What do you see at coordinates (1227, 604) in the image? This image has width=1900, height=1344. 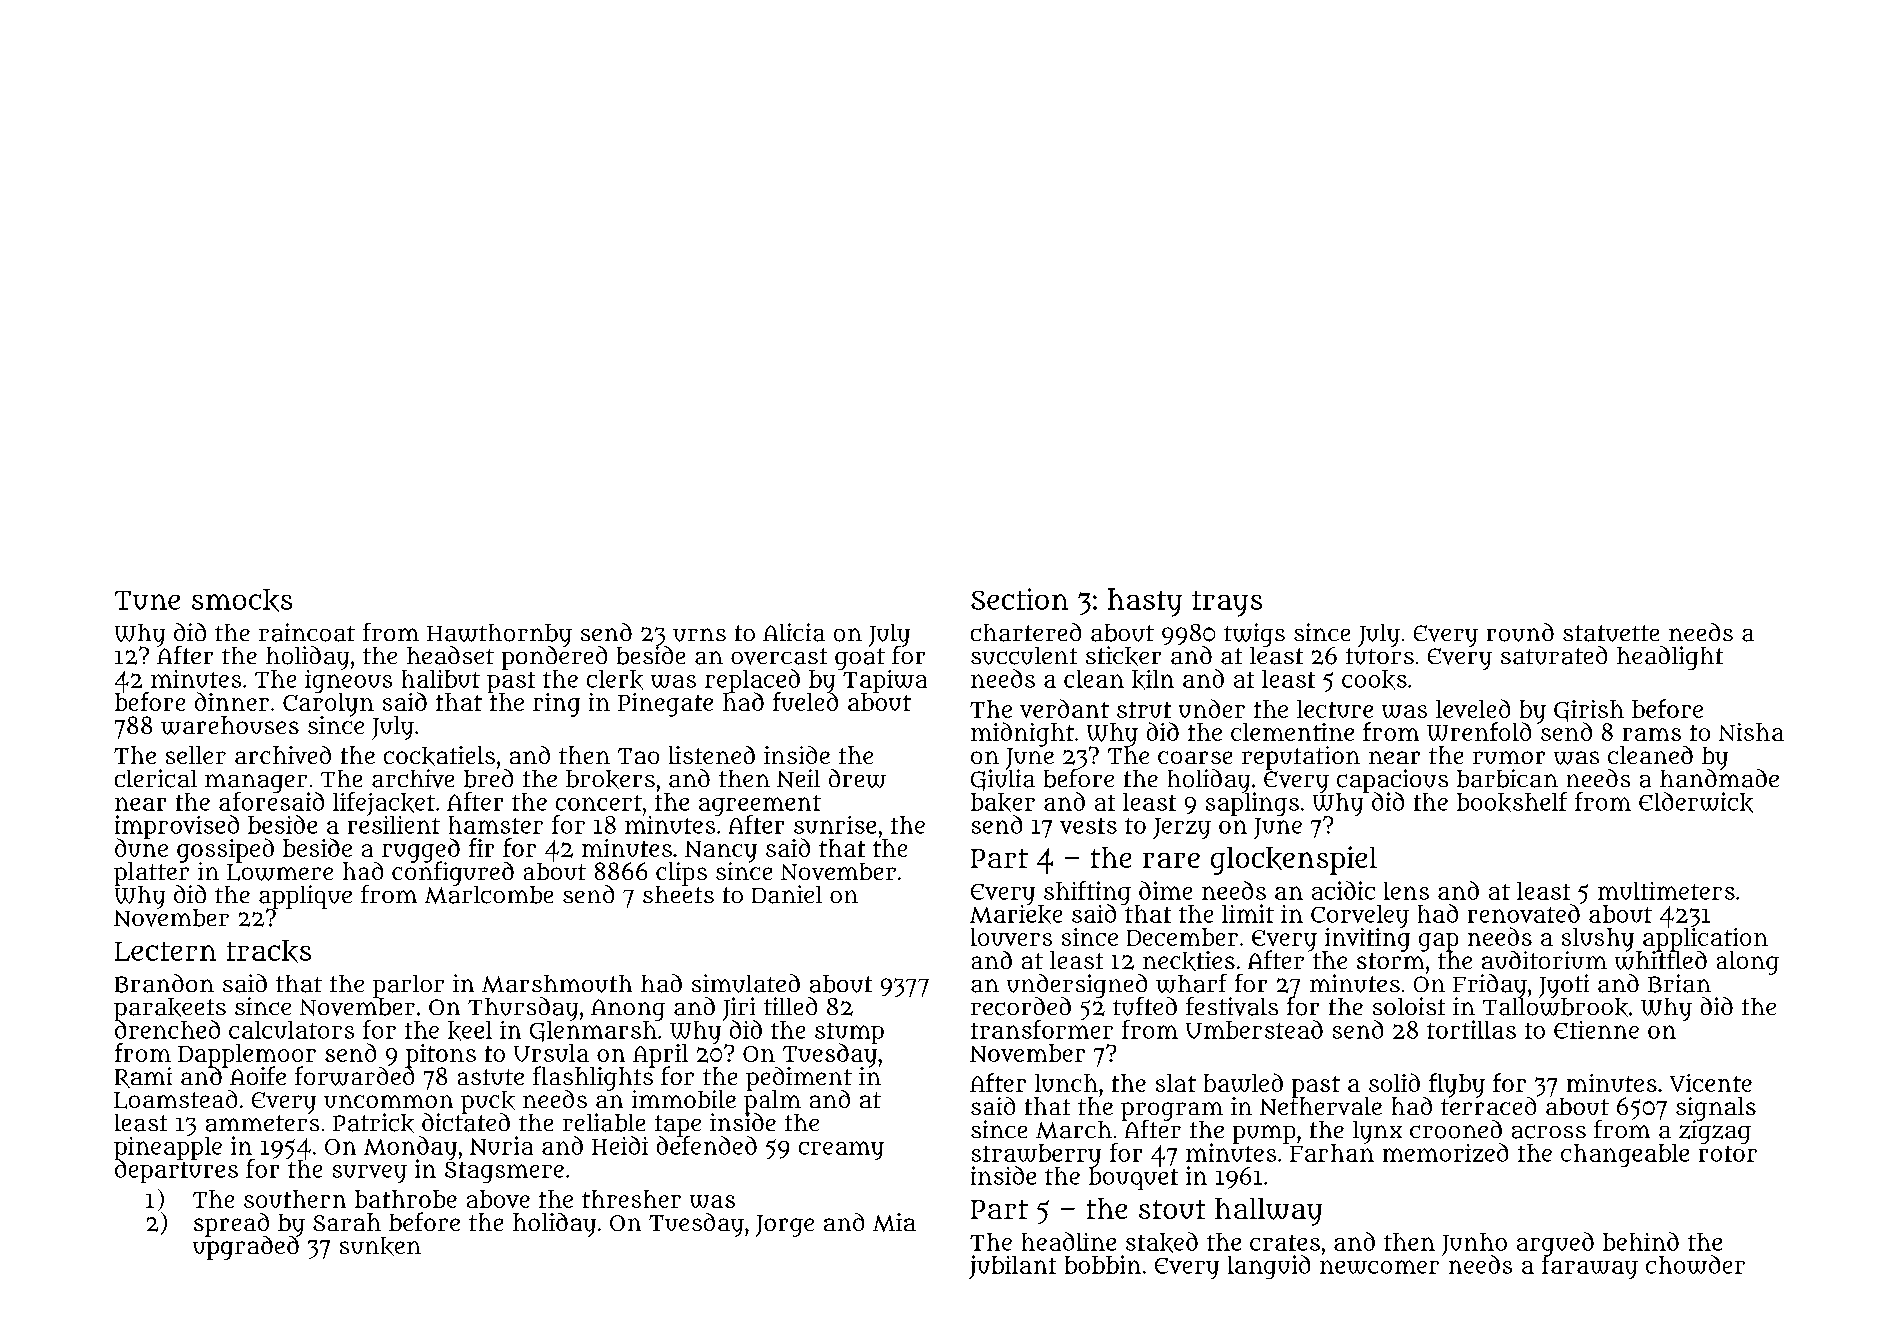 I see `trays` at bounding box center [1227, 604].
